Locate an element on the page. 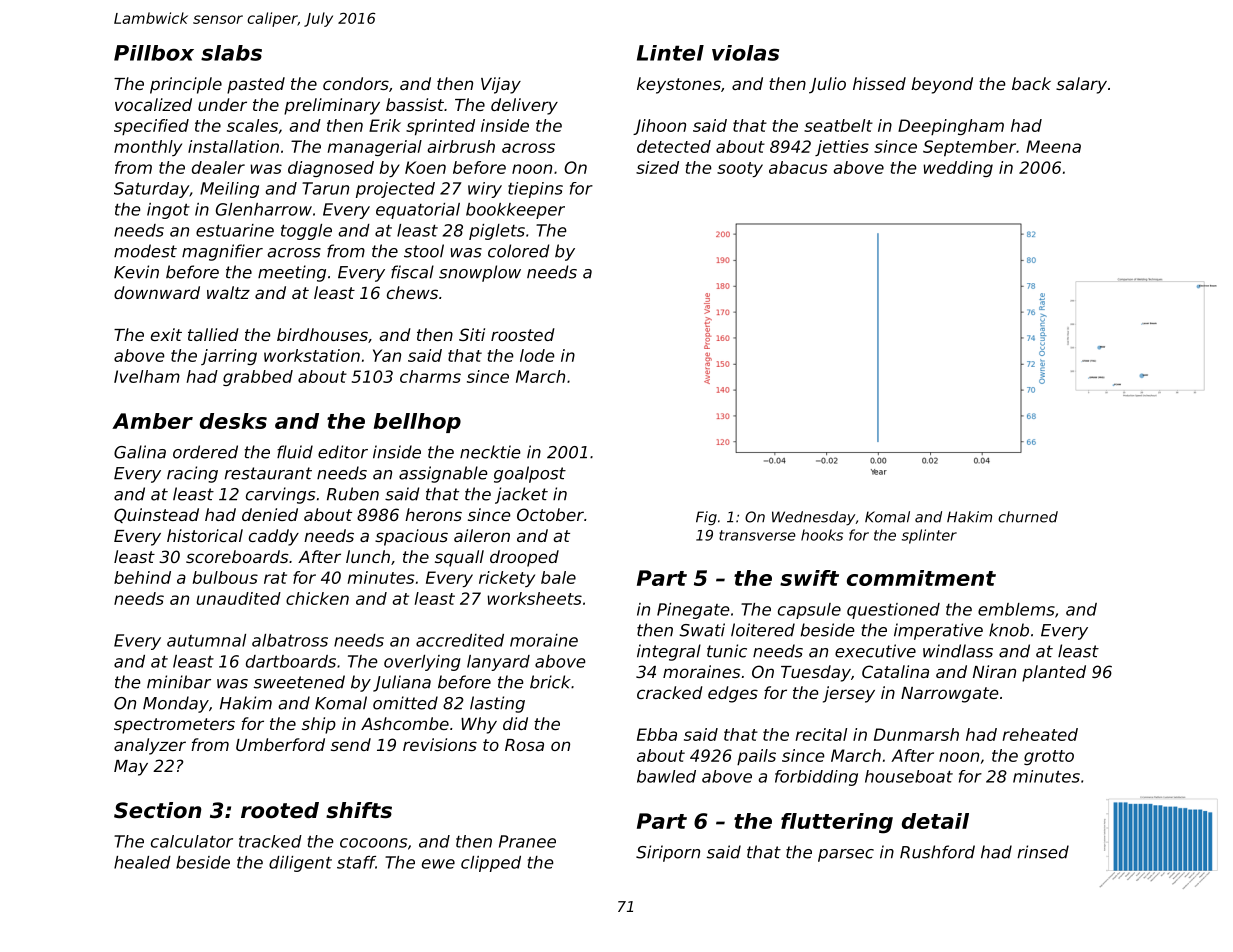 The width and height of the image is (1233, 952). lode is located at coordinates (537, 355).
